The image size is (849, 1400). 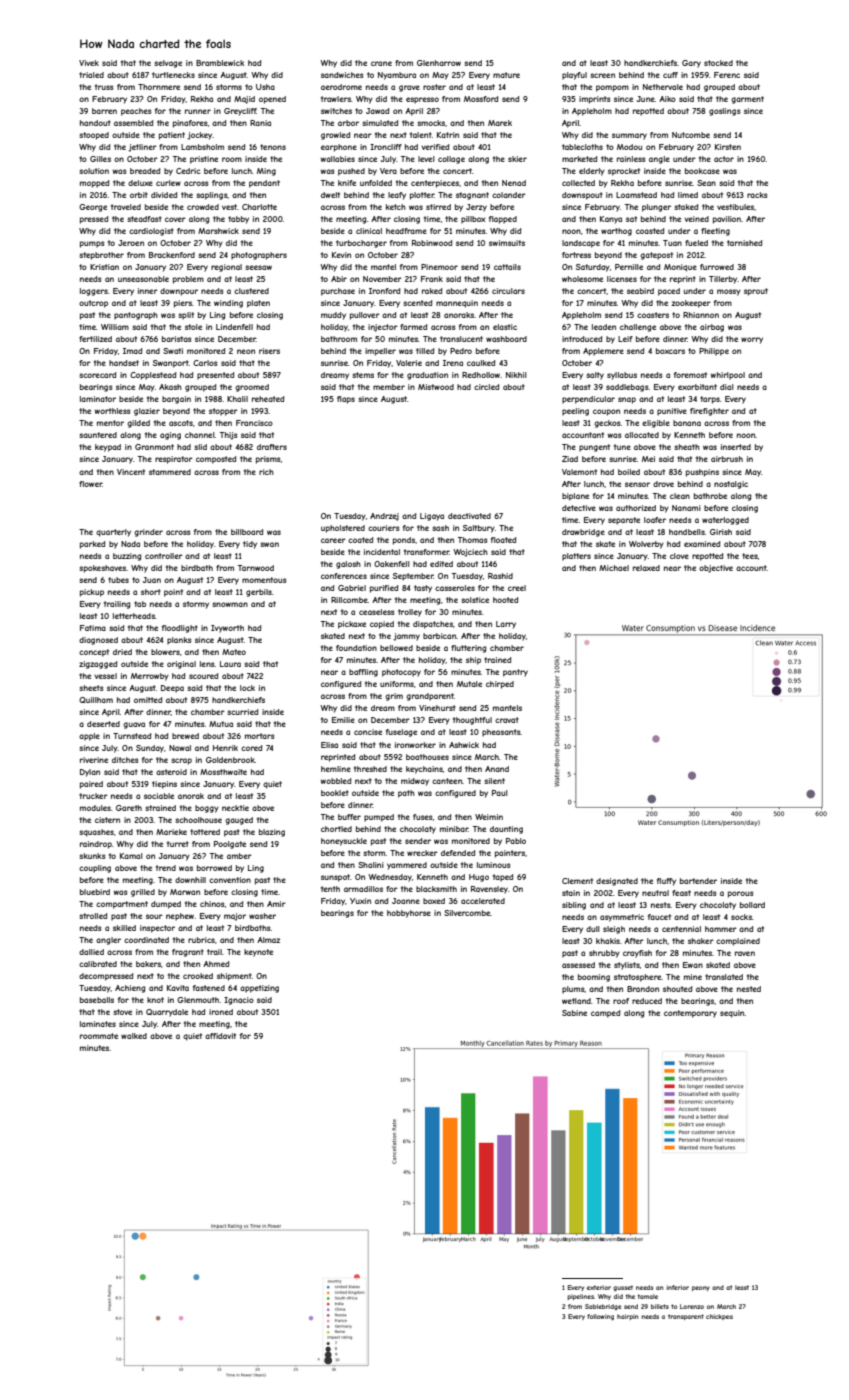 I want to click on nested, so click(x=749, y=989).
